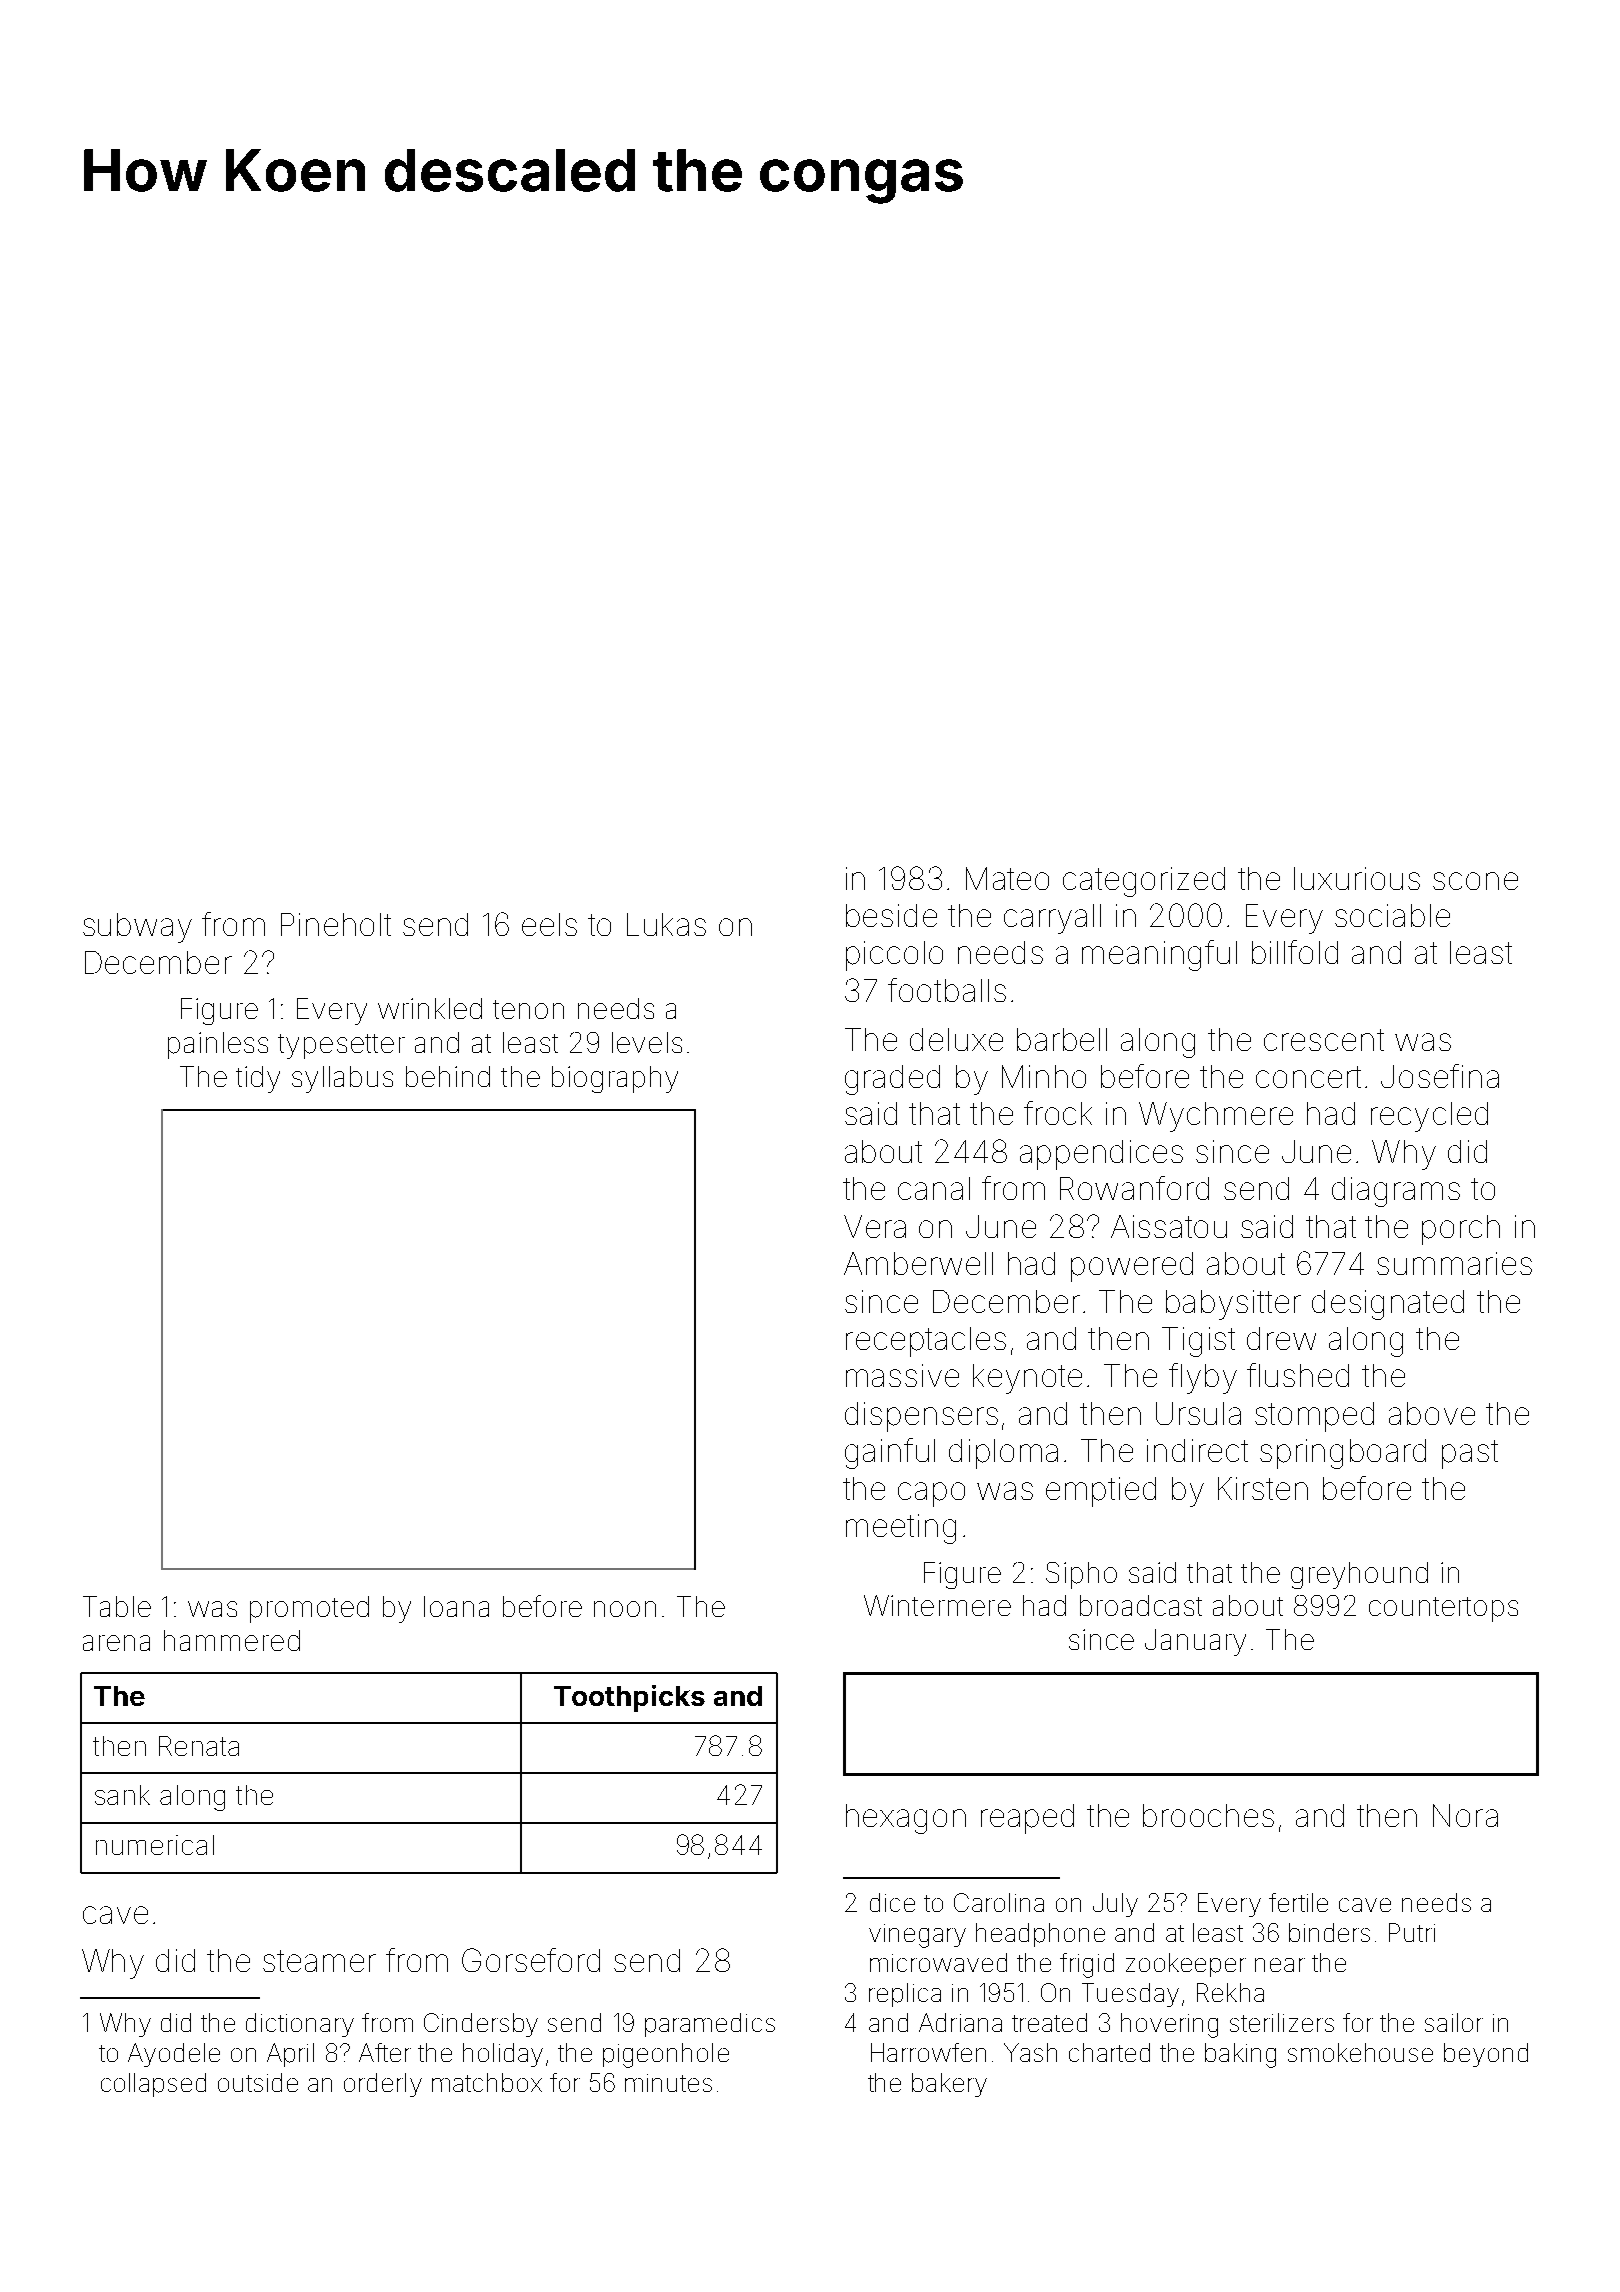 This screenshot has height=2292, width=1620. I want to click on receptacles, so click(926, 1342).
